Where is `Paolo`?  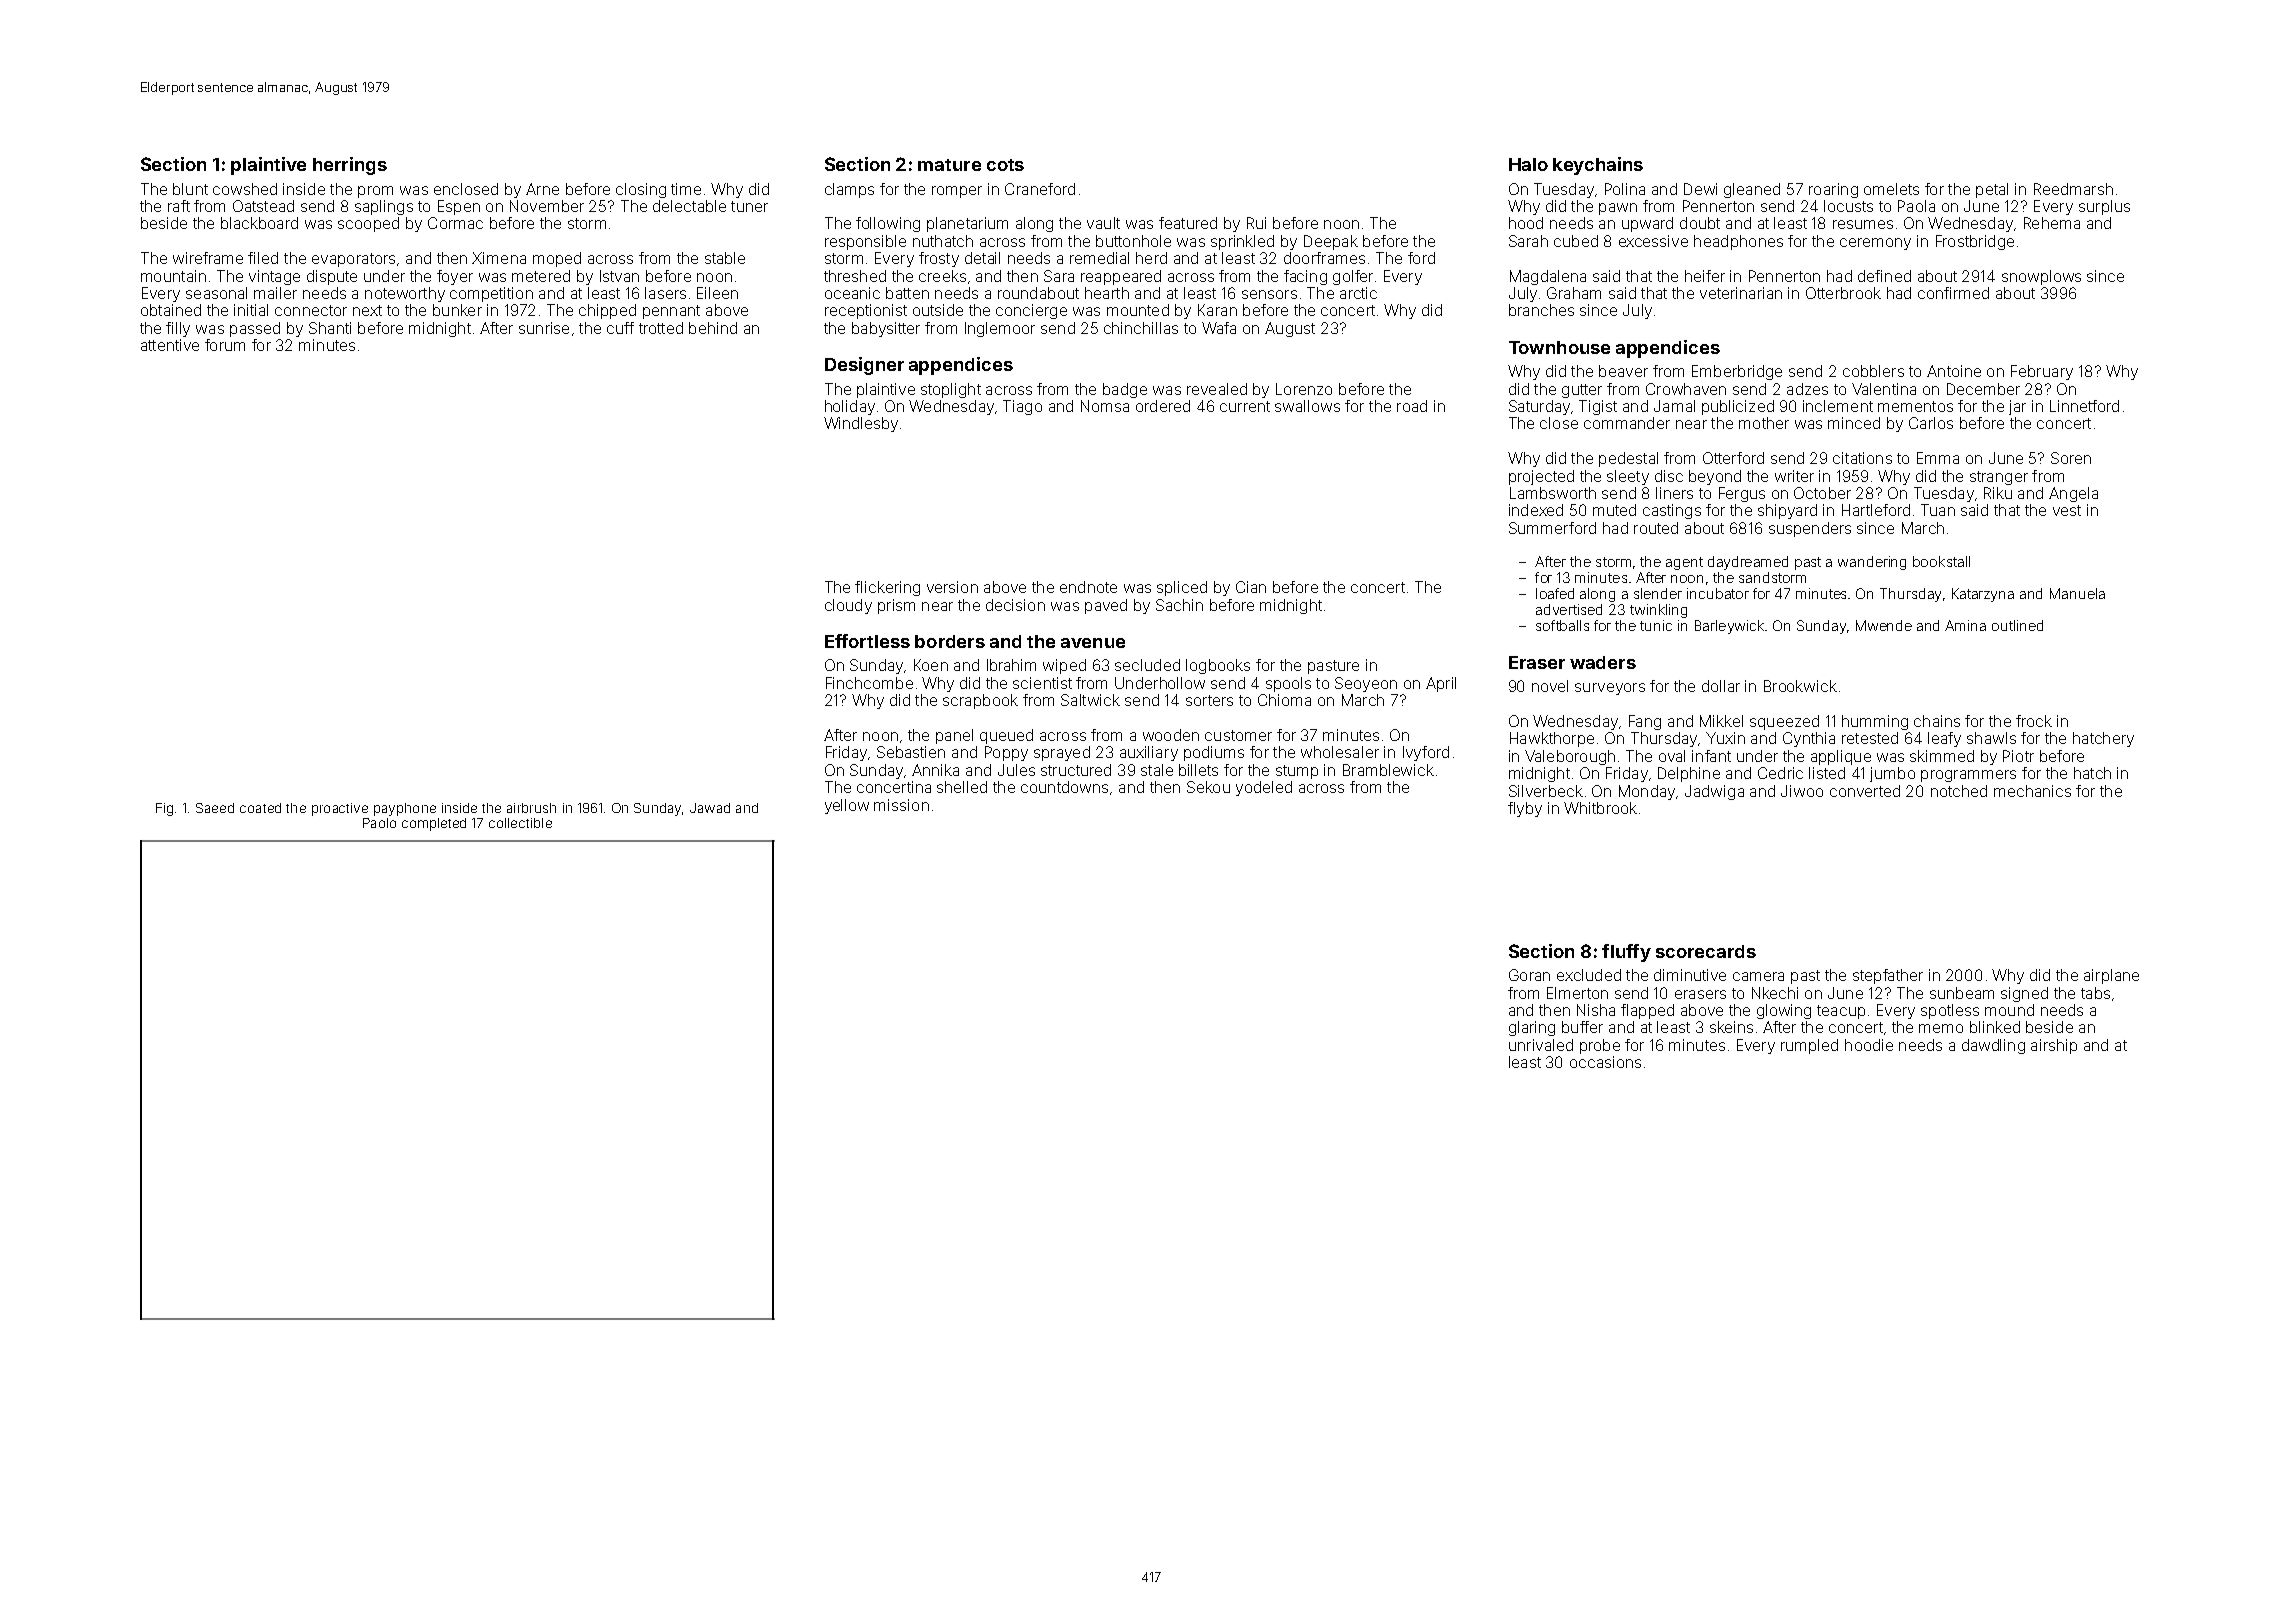 Paolo is located at coordinates (379, 823).
